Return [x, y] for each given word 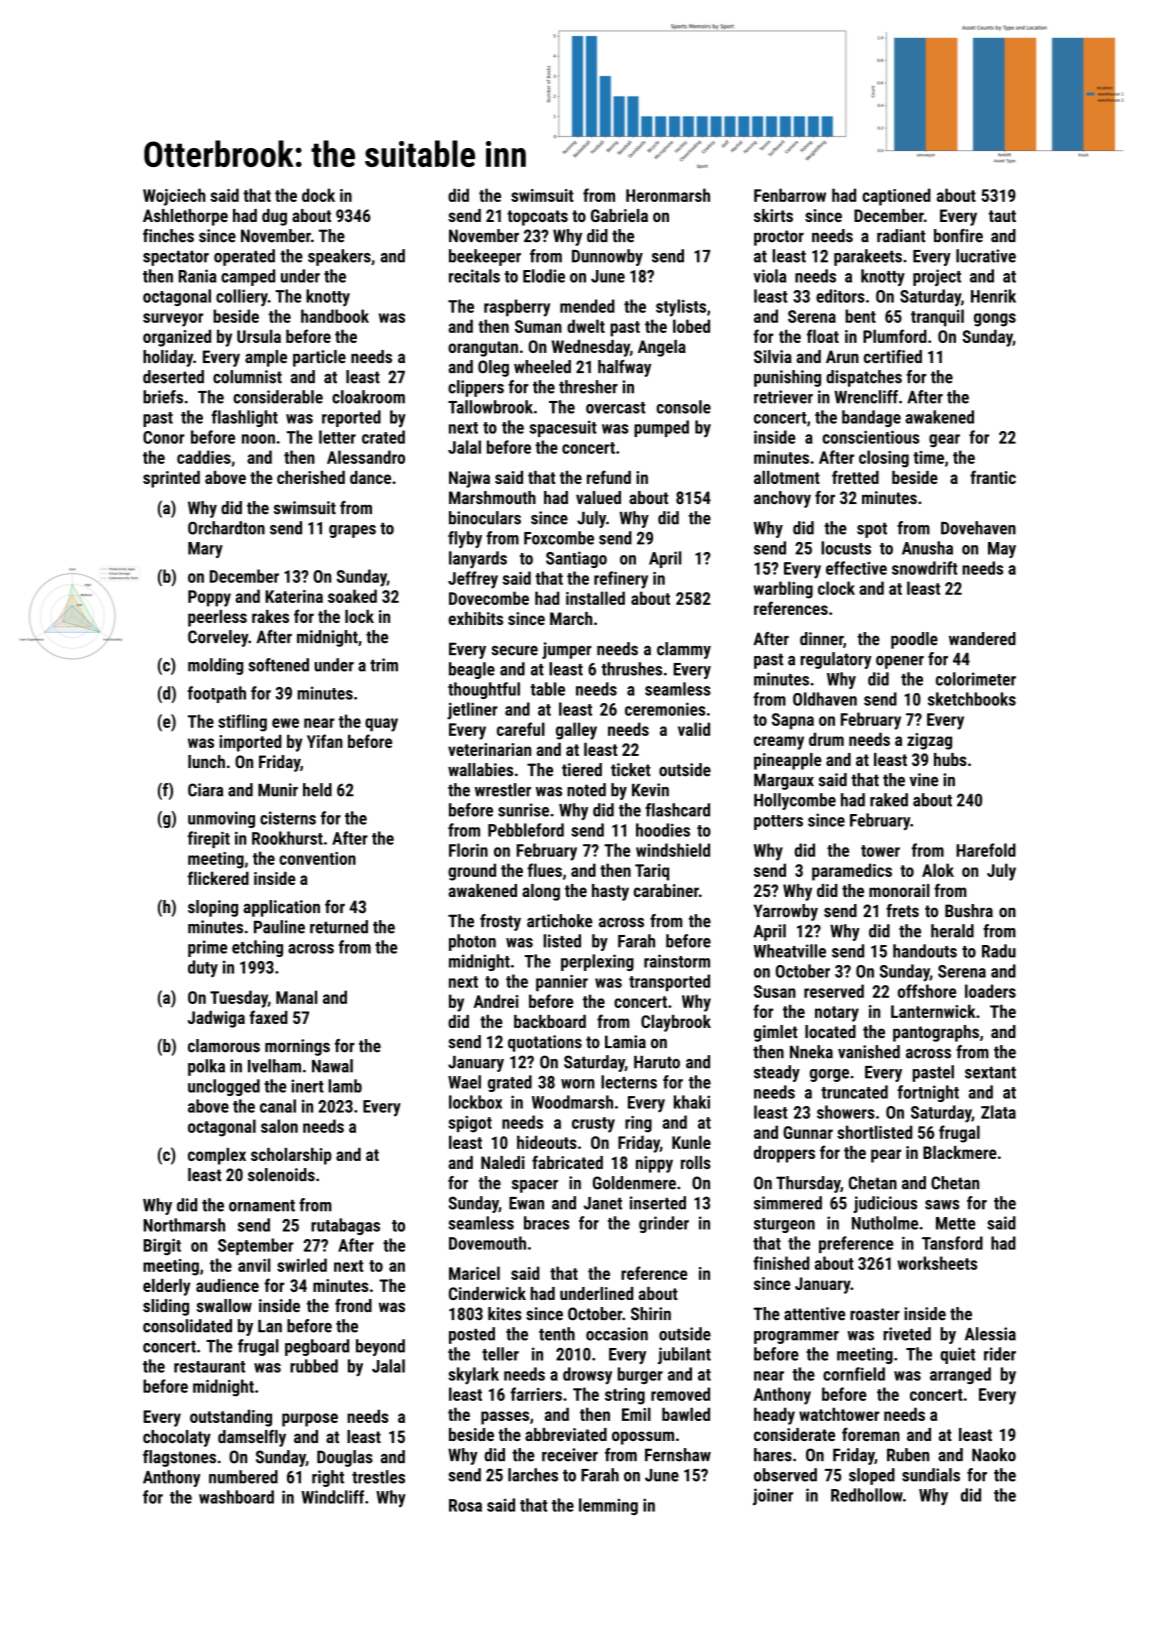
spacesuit [563, 428]
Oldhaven [825, 699]
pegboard [317, 1347]
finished [781, 1263]
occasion [617, 1334]
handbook [335, 316]
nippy [654, 1164]
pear [886, 1156]
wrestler [503, 790]
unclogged [224, 1087]
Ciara [205, 790]
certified [893, 356]
